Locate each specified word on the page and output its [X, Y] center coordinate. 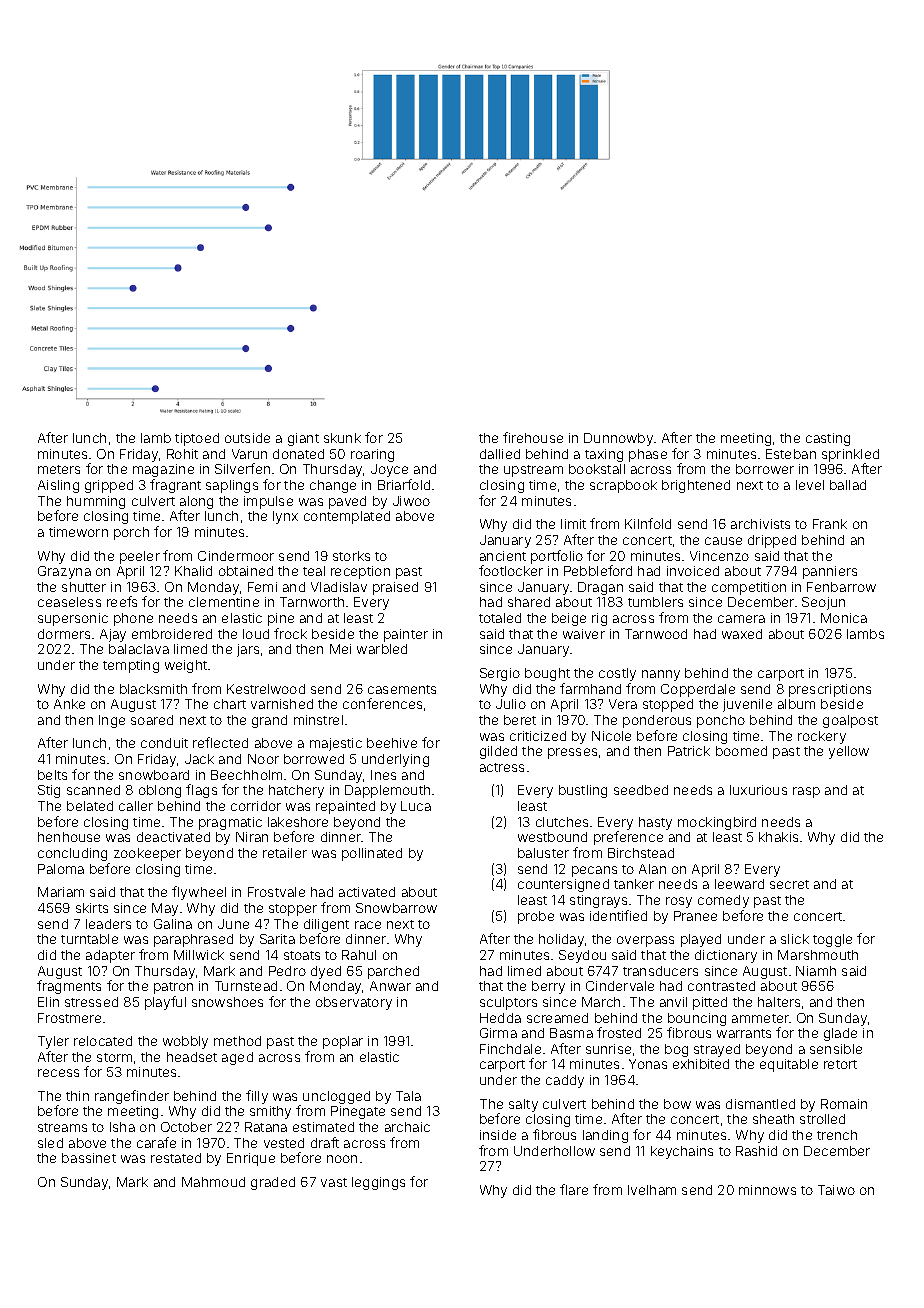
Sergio [500, 674]
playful [165, 1003]
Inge [112, 721]
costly [617, 674]
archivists [760, 524]
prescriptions [830, 690]
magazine [163, 470]
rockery [822, 737]
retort [840, 1064]
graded [273, 1183]
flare [574, 1189]
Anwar [390, 986]
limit [573, 524]
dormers [64, 634]
